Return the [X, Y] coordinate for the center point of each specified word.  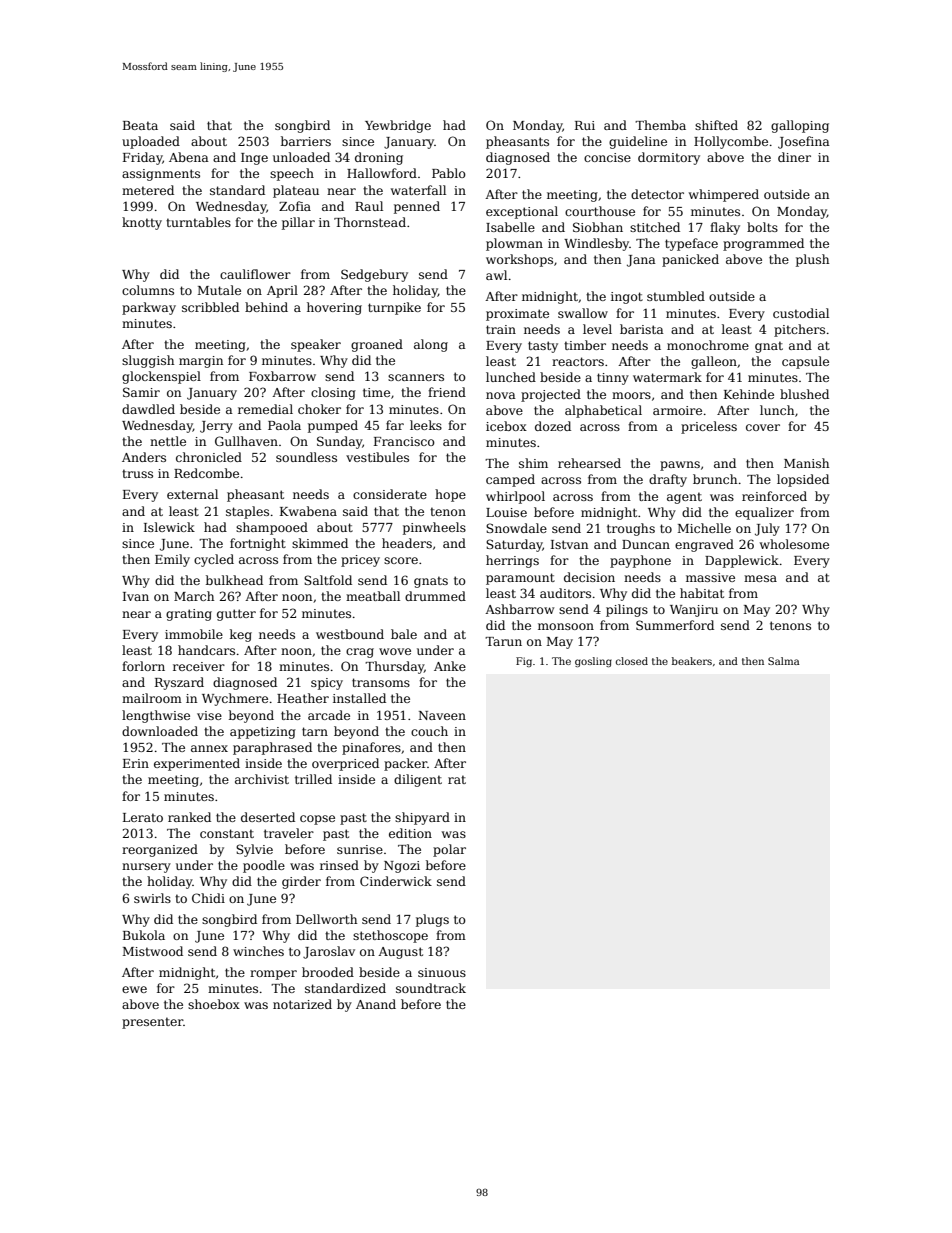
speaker [316, 345]
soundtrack [431, 988]
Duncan [646, 544]
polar [449, 850]
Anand [376, 1004]
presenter [152, 1023]
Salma [784, 661]
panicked [690, 260]
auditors [565, 593]
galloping [800, 126]
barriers [306, 141]
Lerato [143, 817]
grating [189, 615]
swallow [583, 313]
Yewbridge [398, 126]
